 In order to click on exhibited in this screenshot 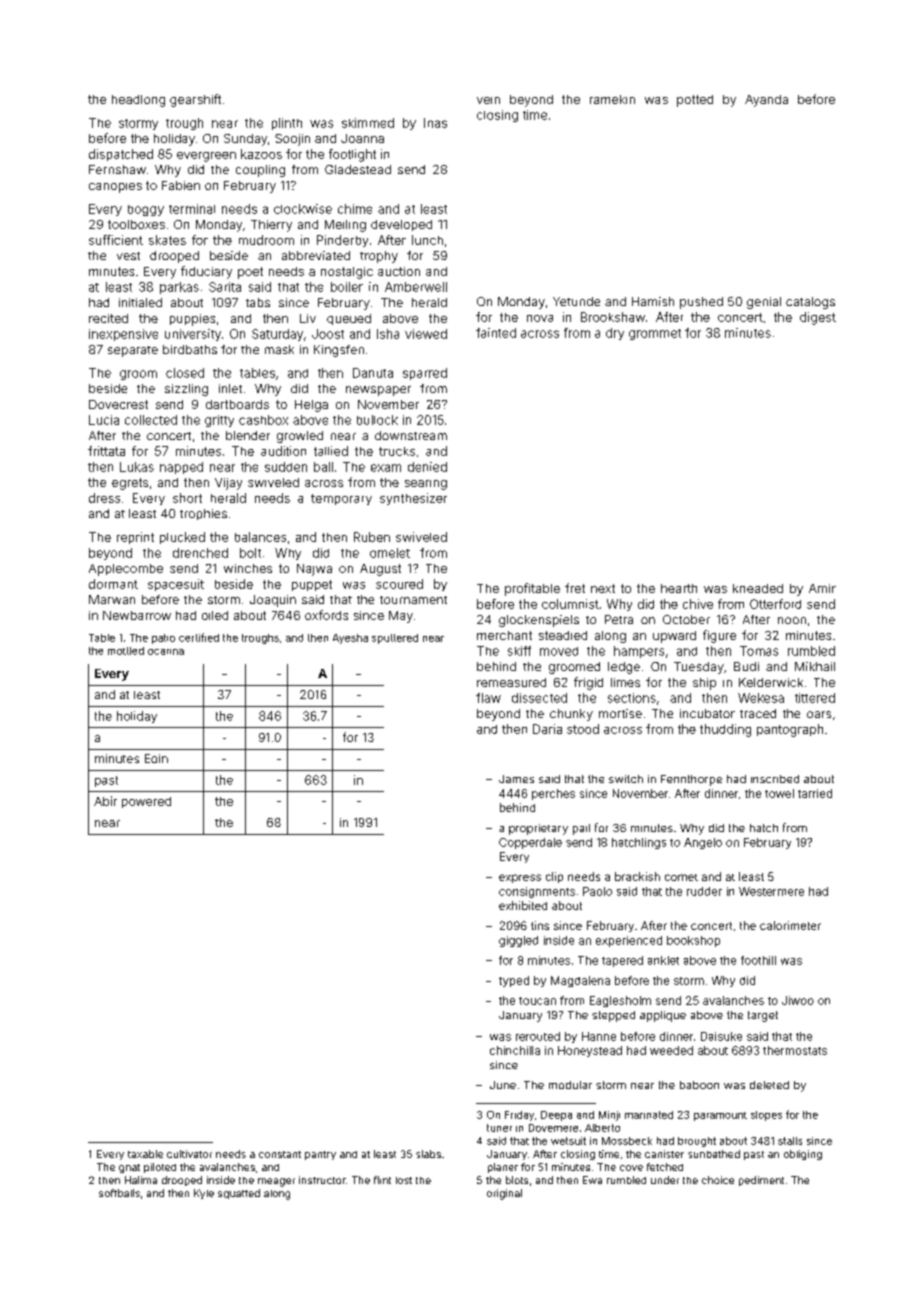, I will do `click(523, 905)`.
